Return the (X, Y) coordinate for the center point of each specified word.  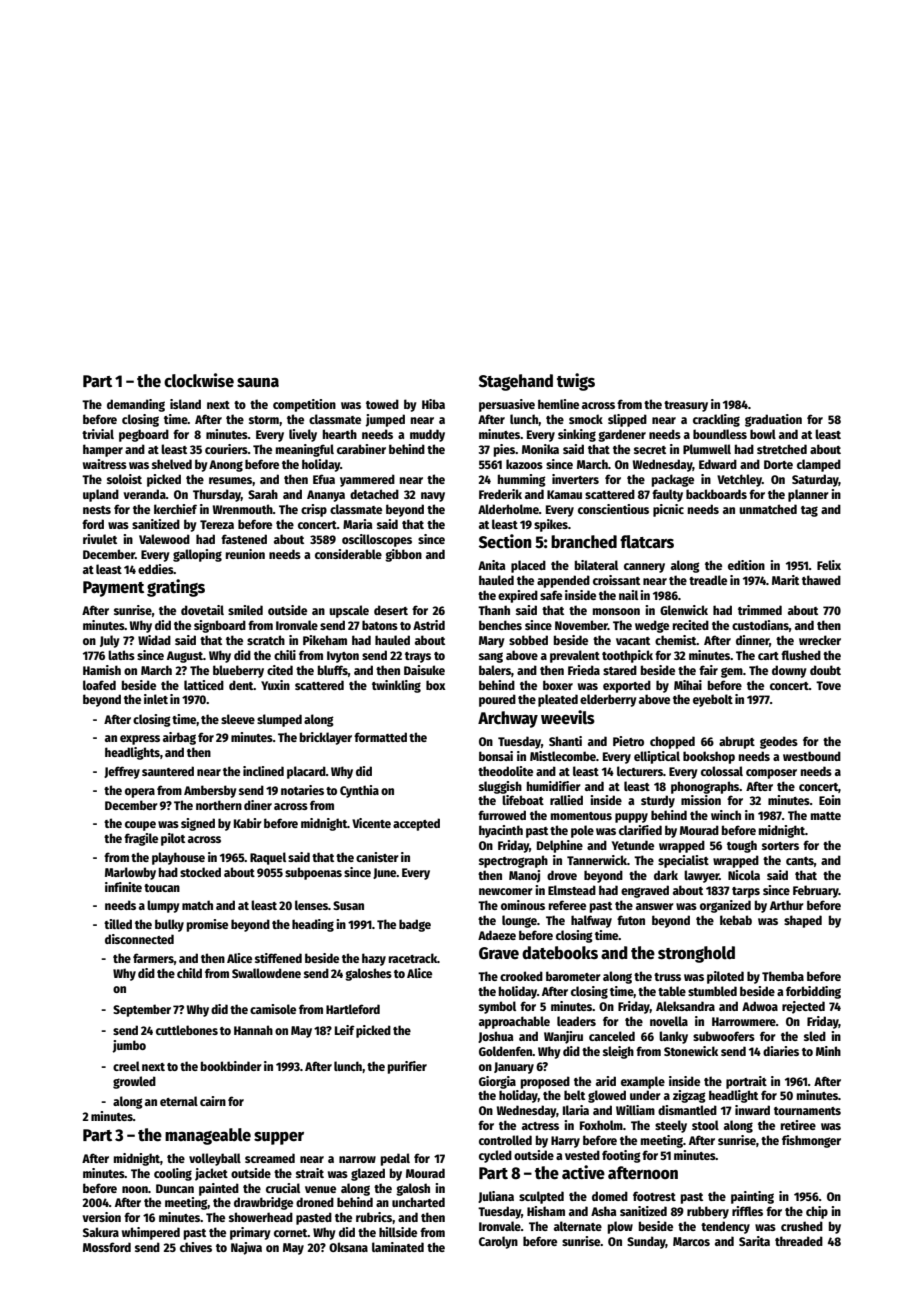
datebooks (560, 953)
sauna (258, 382)
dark (666, 875)
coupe (140, 826)
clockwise (199, 380)
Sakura (101, 1232)
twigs (576, 382)
